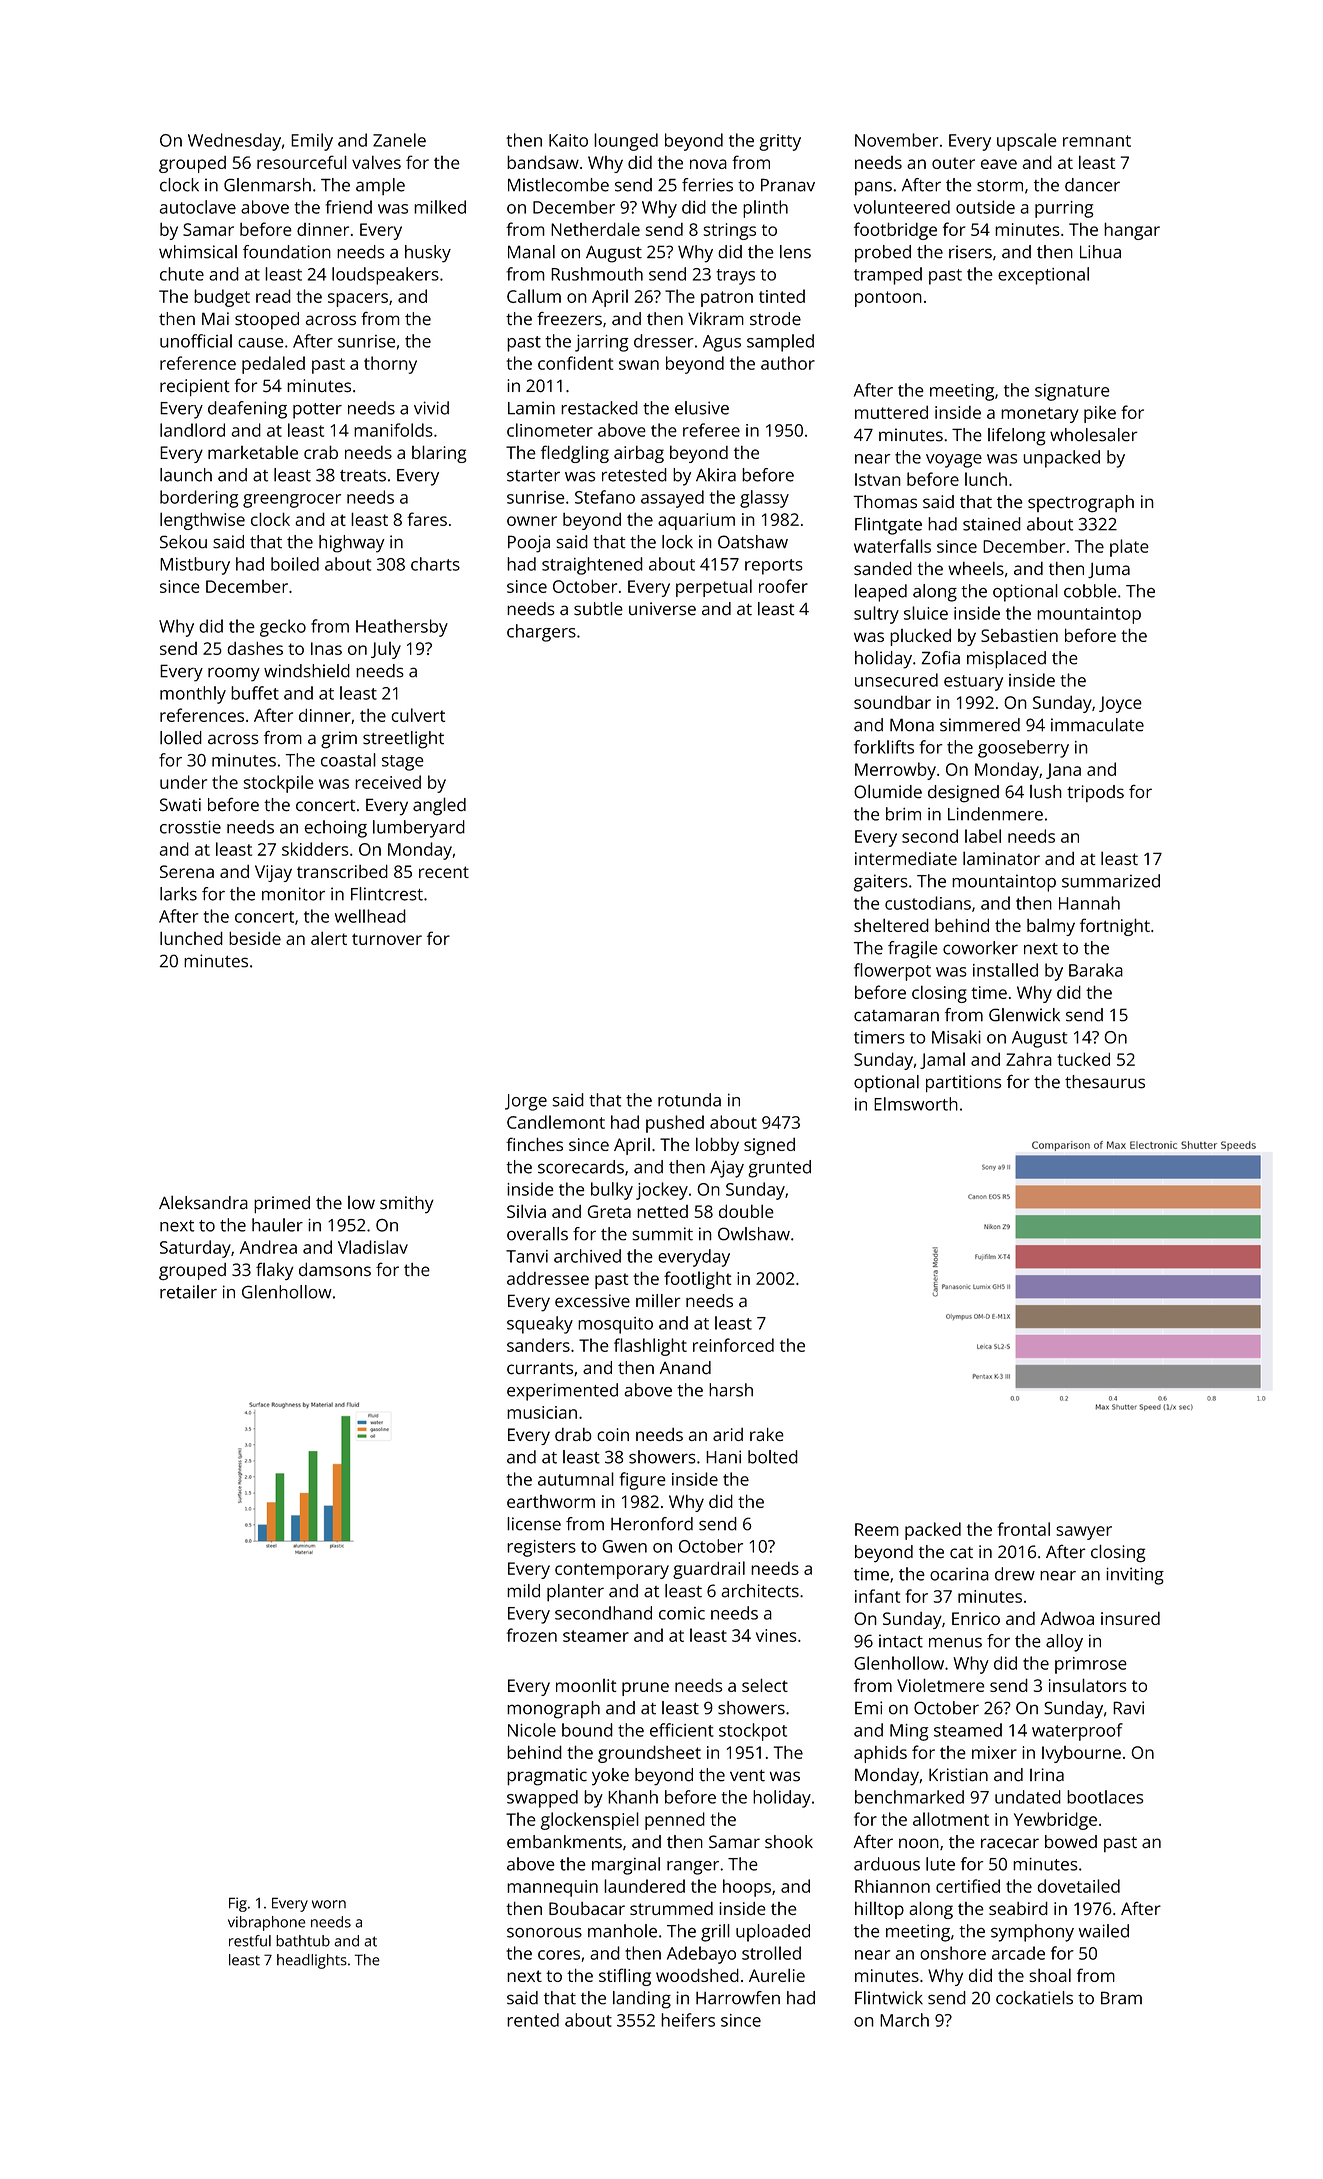  I want to click on remnant, so click(1097, 141).
